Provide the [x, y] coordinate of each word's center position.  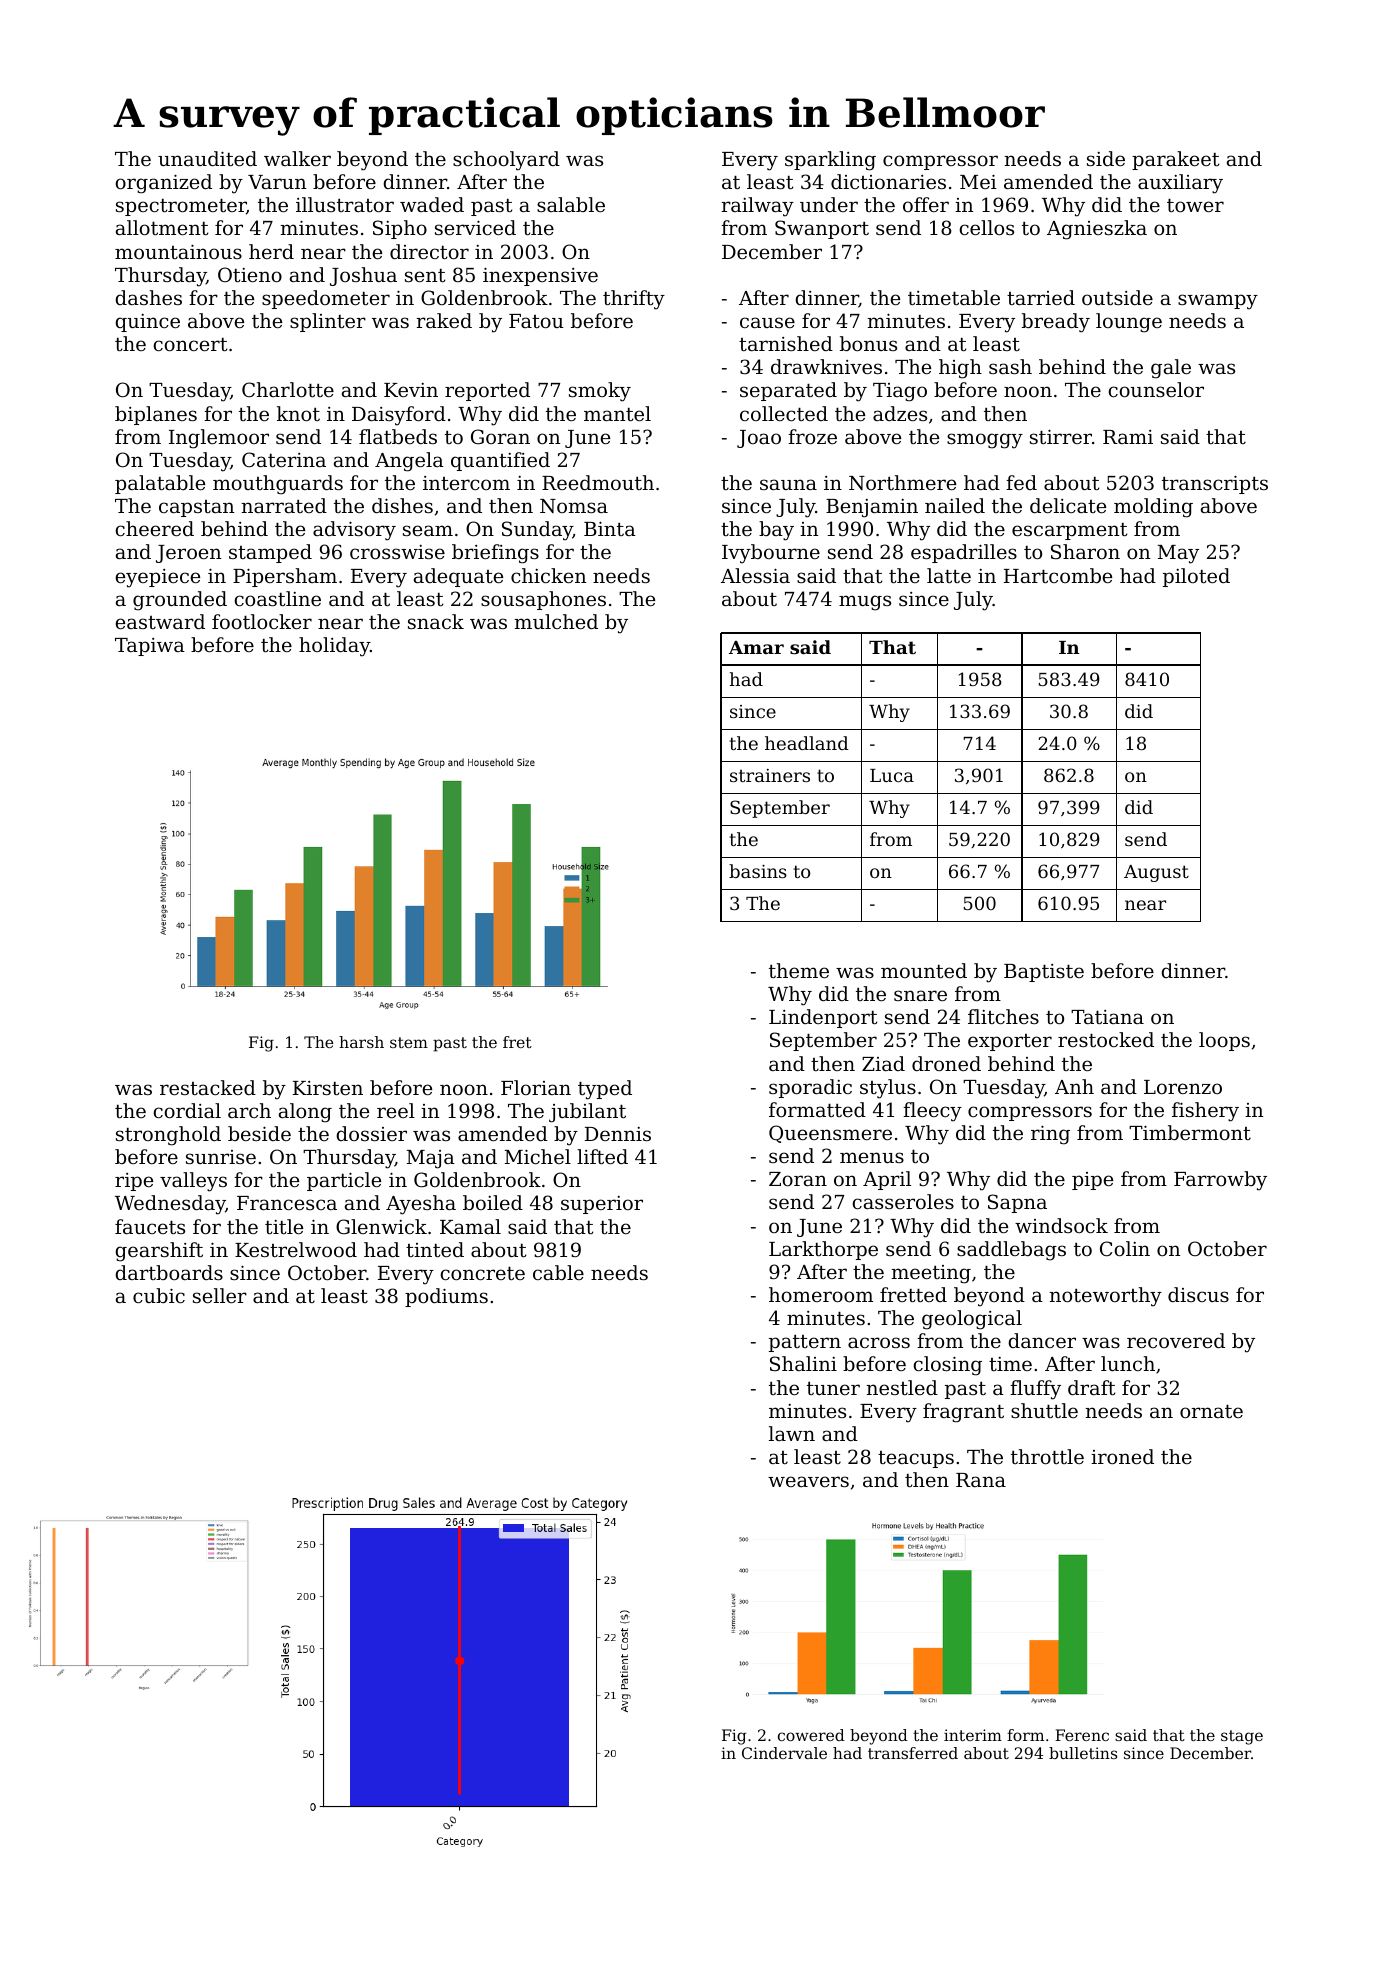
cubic [159, 1295]
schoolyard [506, 161]
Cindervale [784, 1753]
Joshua [363, 276]
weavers [808, 1481]
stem [409, 1042]
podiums [446, 1297]
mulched [556, 621]
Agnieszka [1097, 230]
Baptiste [1044, 973]
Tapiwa [150, 647]
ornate [1211, 1411]
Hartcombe [1058, 575]
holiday [334, 647]
